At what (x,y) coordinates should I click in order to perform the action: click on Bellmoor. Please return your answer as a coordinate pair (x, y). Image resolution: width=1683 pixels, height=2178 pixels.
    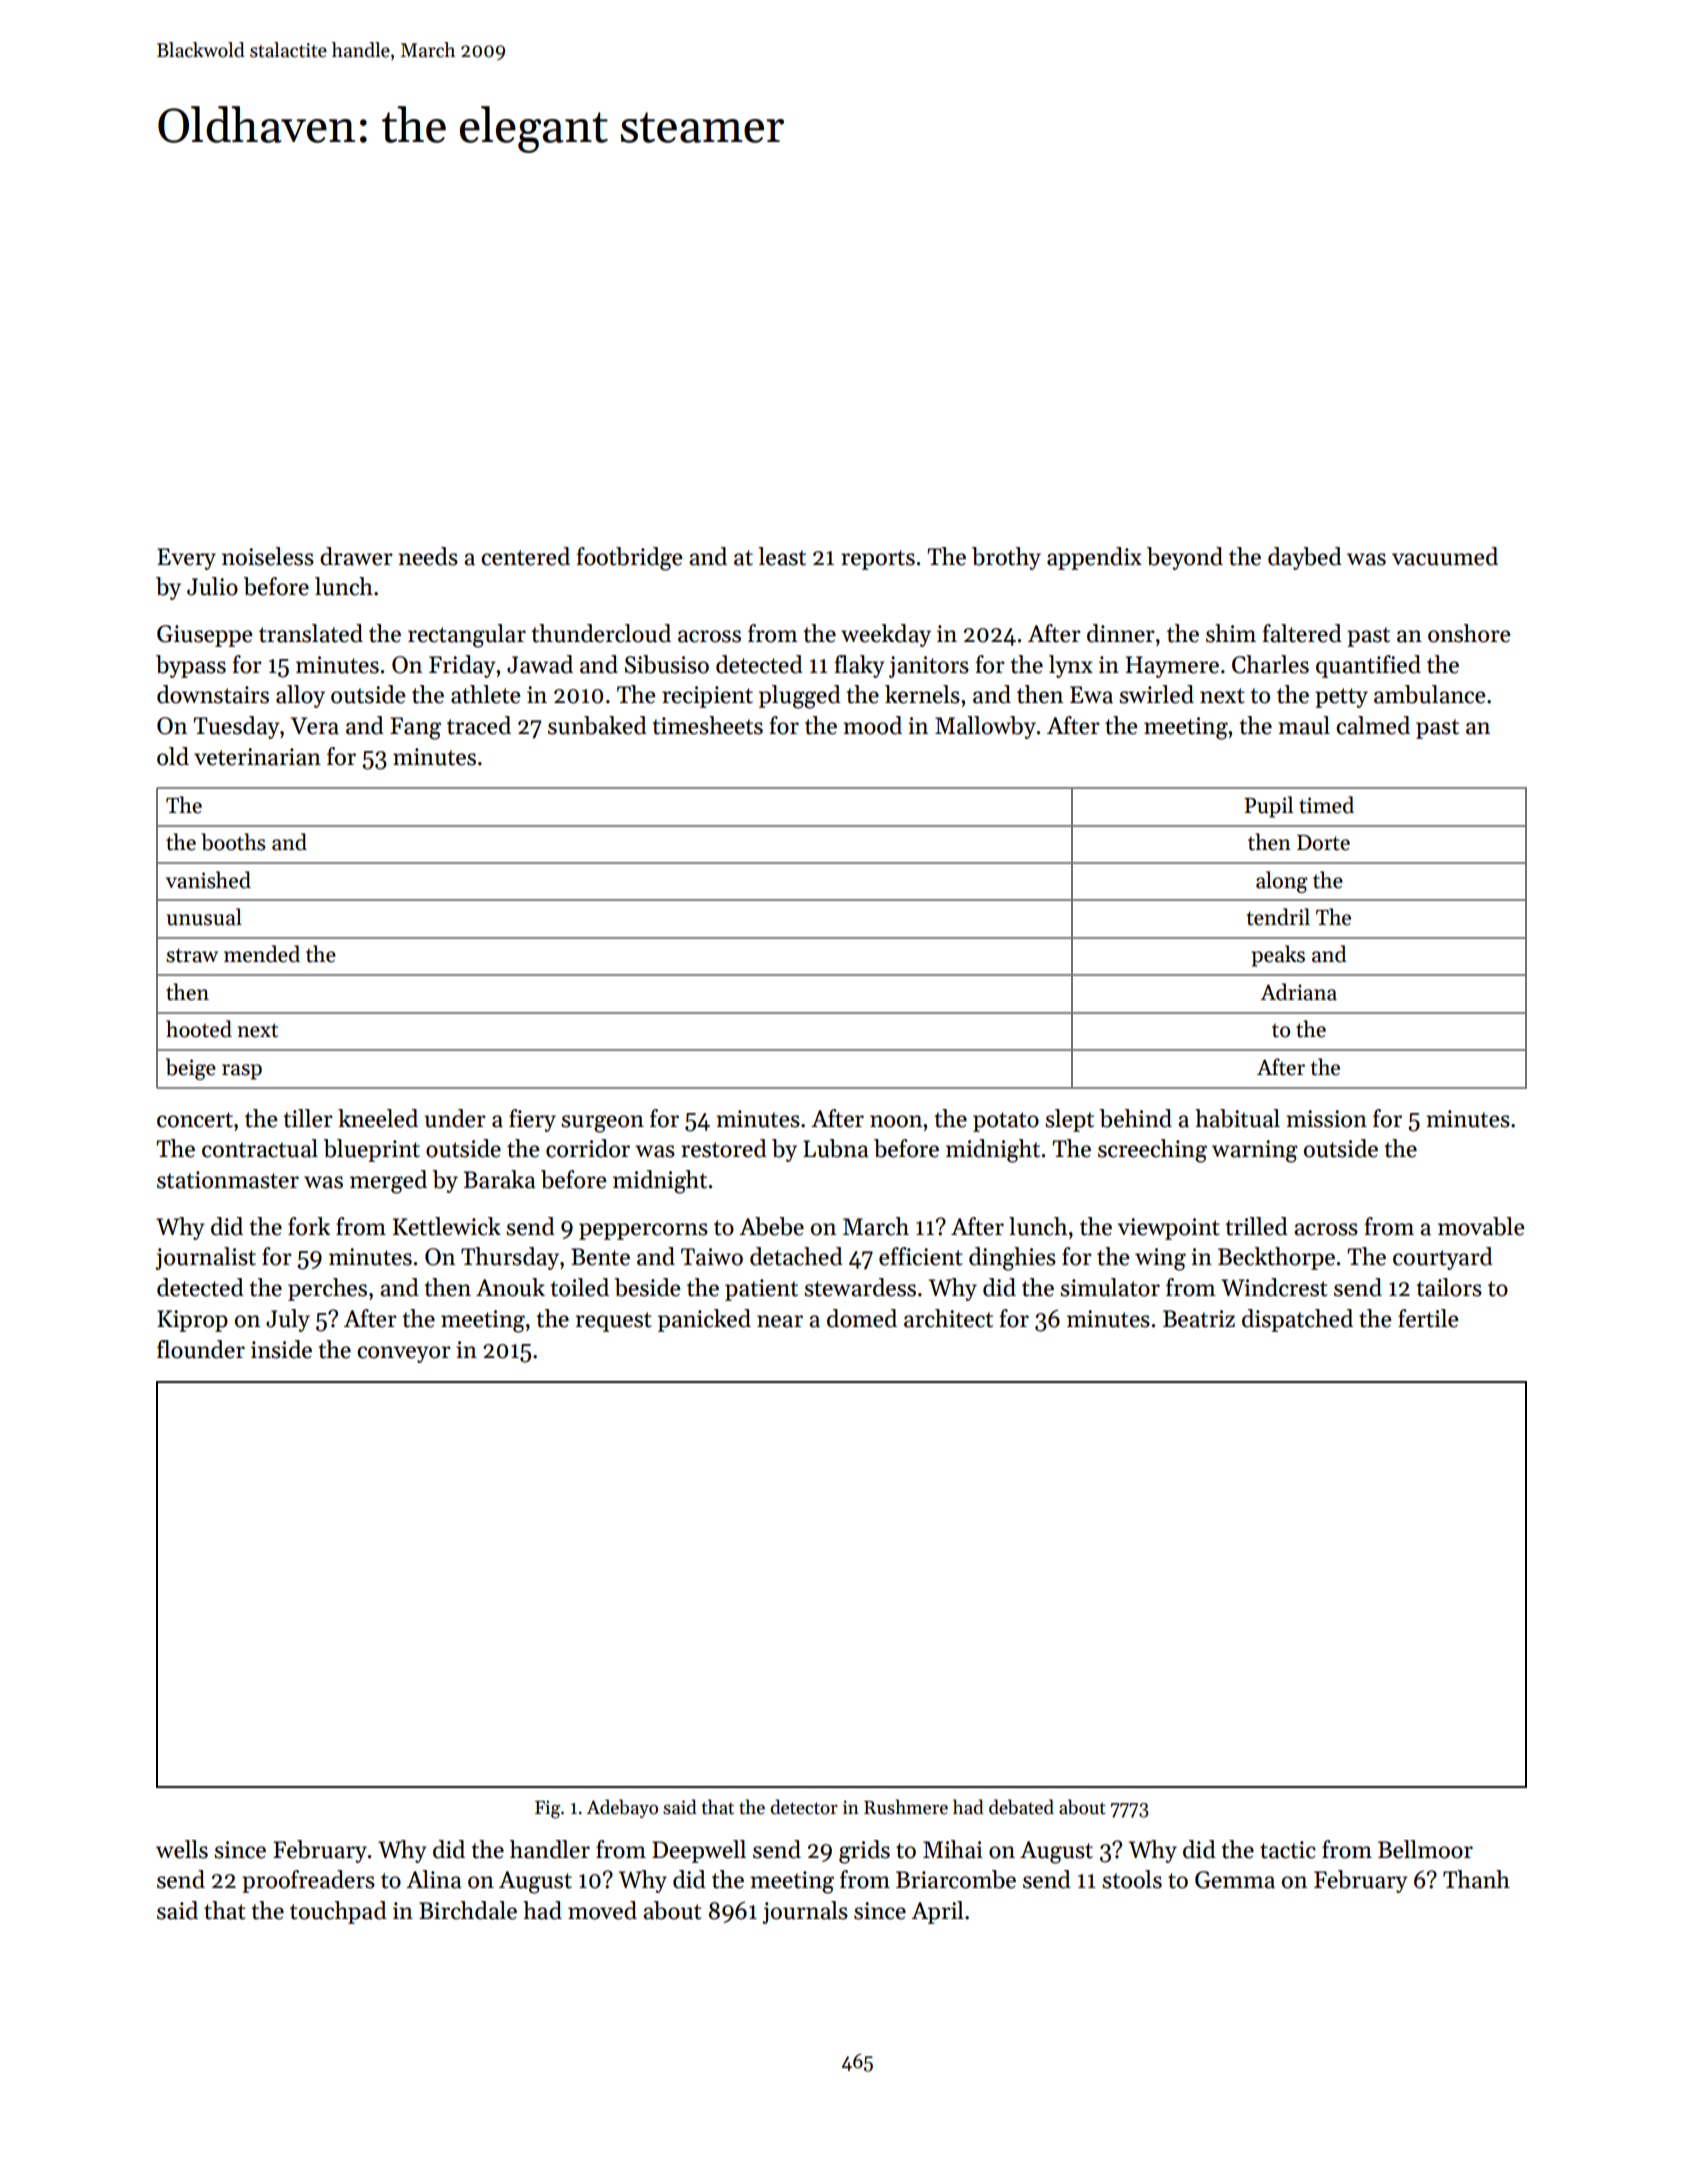
    Looking at the image, I should click on (1425, 1849).
